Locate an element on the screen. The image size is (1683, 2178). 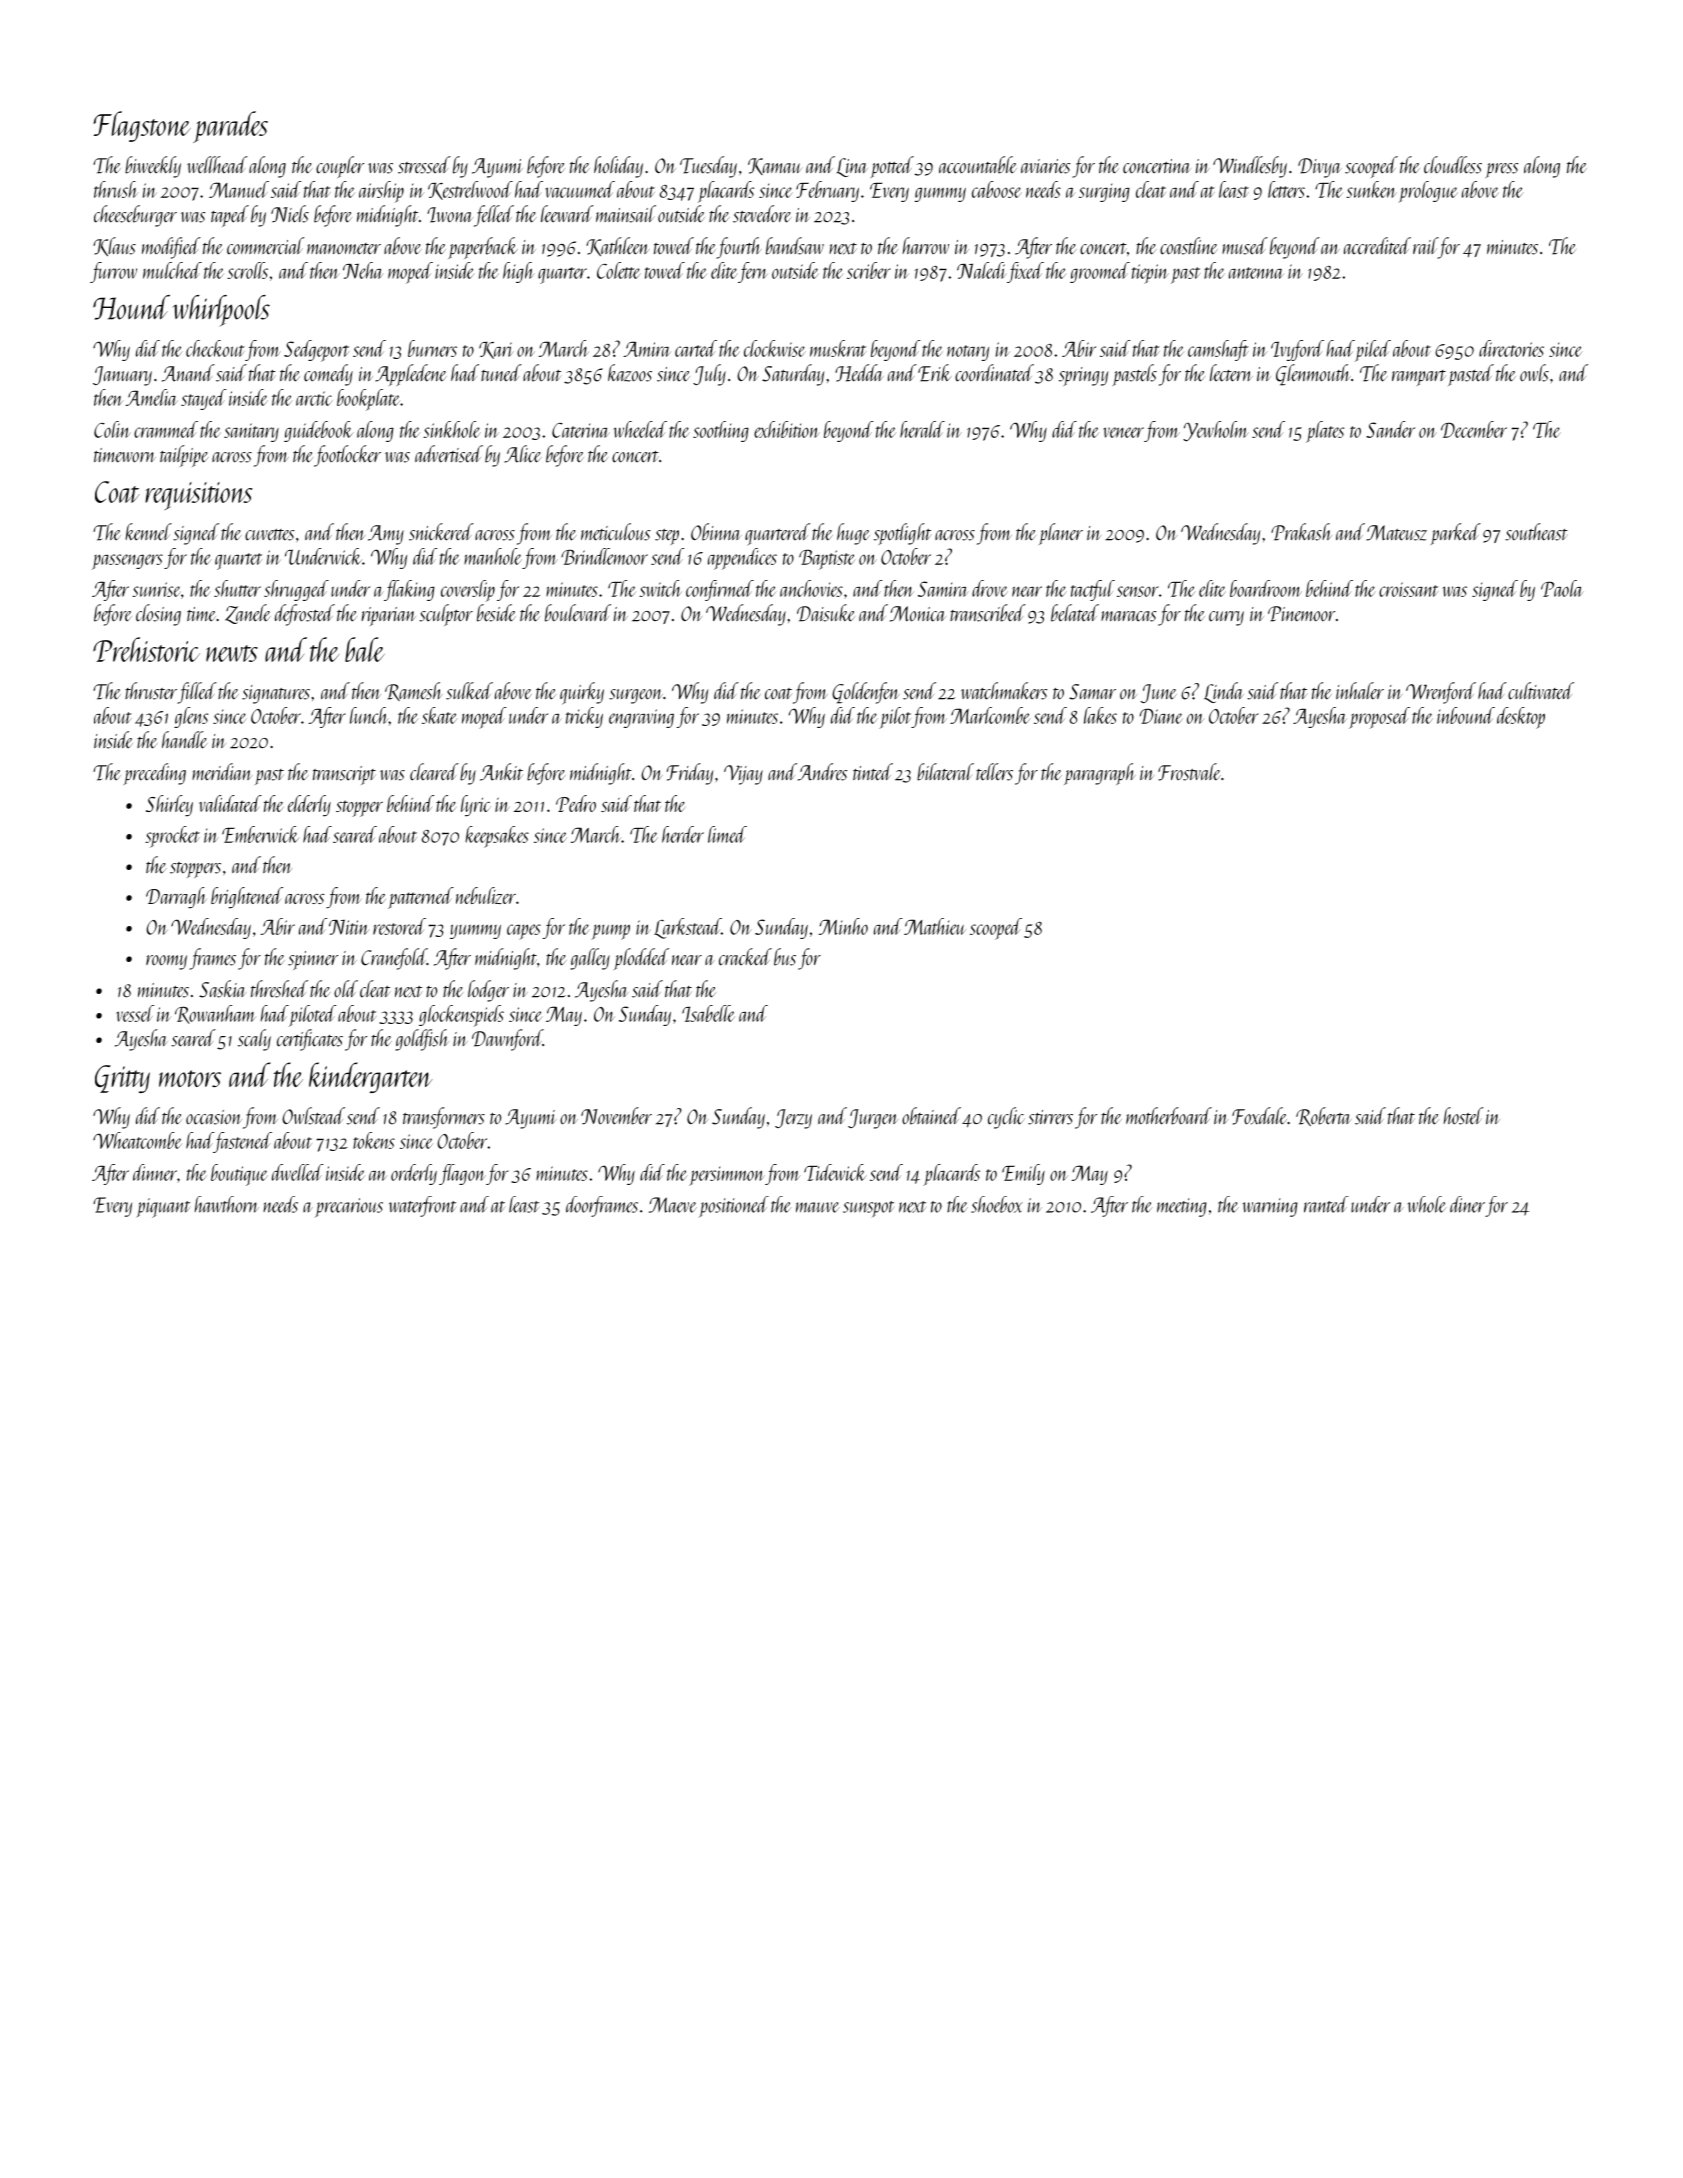
Isabelle is located at coordinates (708, 1013).
